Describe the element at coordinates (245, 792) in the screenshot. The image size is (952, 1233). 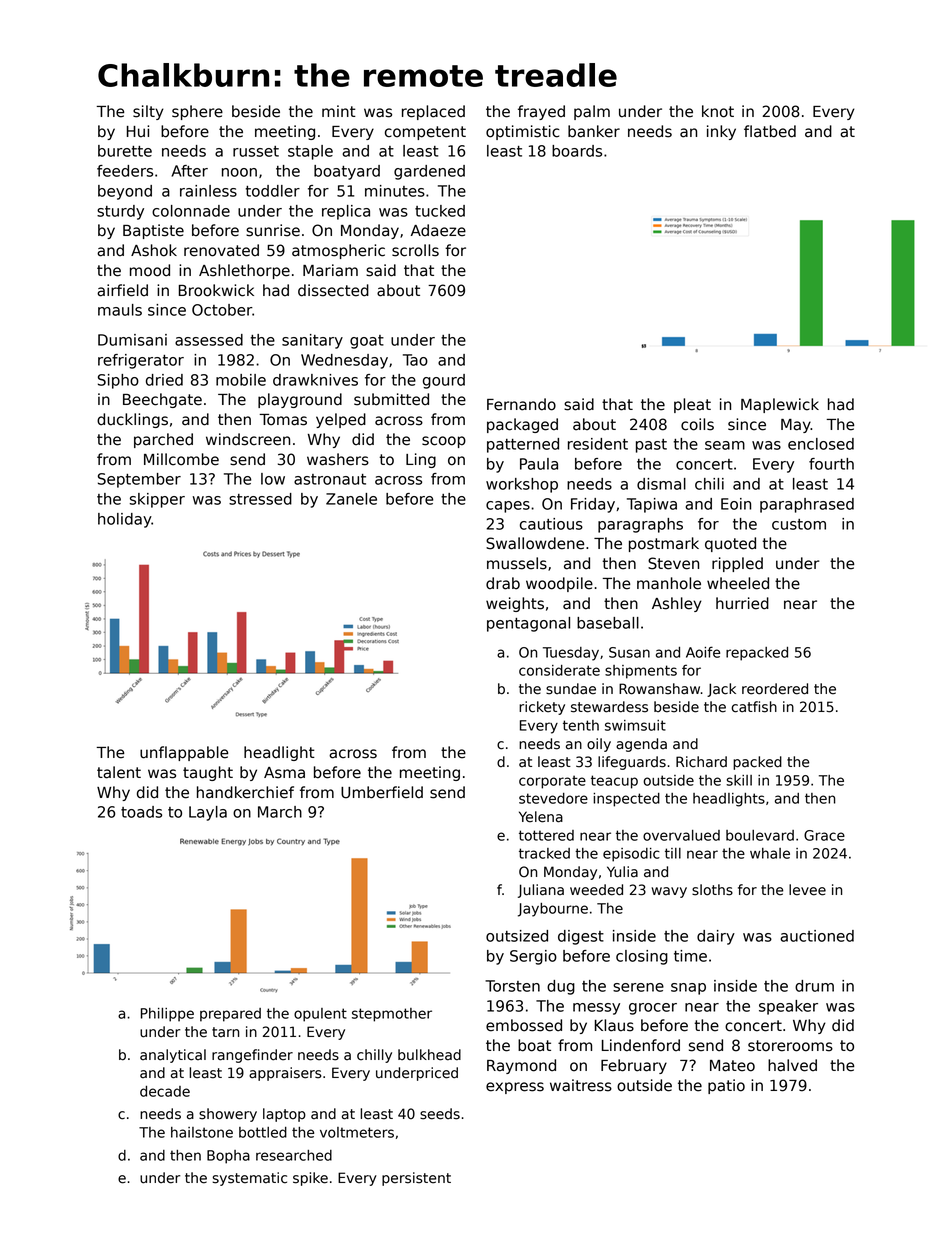
I see `handkerchief` at that location.
